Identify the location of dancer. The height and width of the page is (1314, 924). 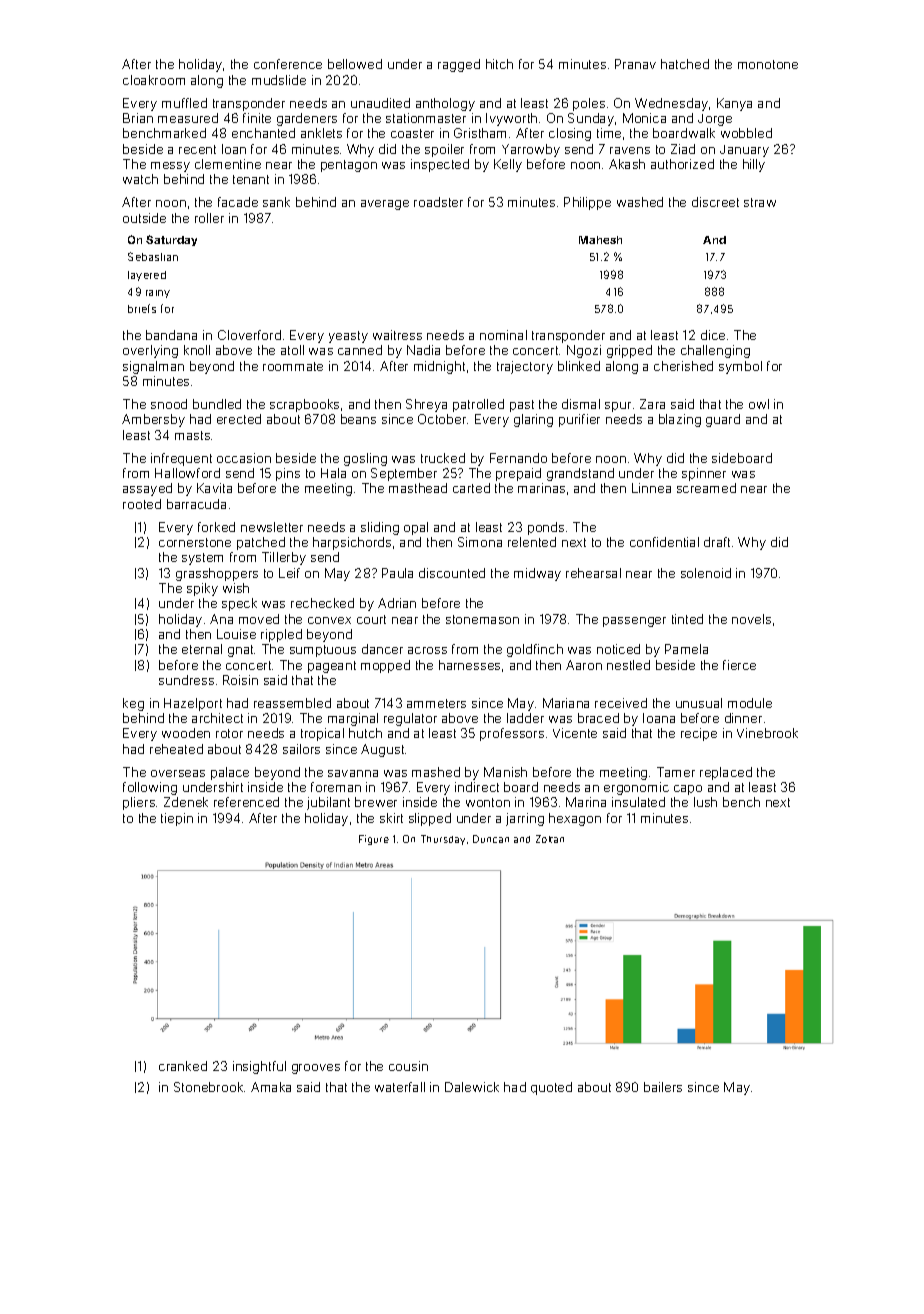
(382, 649).
